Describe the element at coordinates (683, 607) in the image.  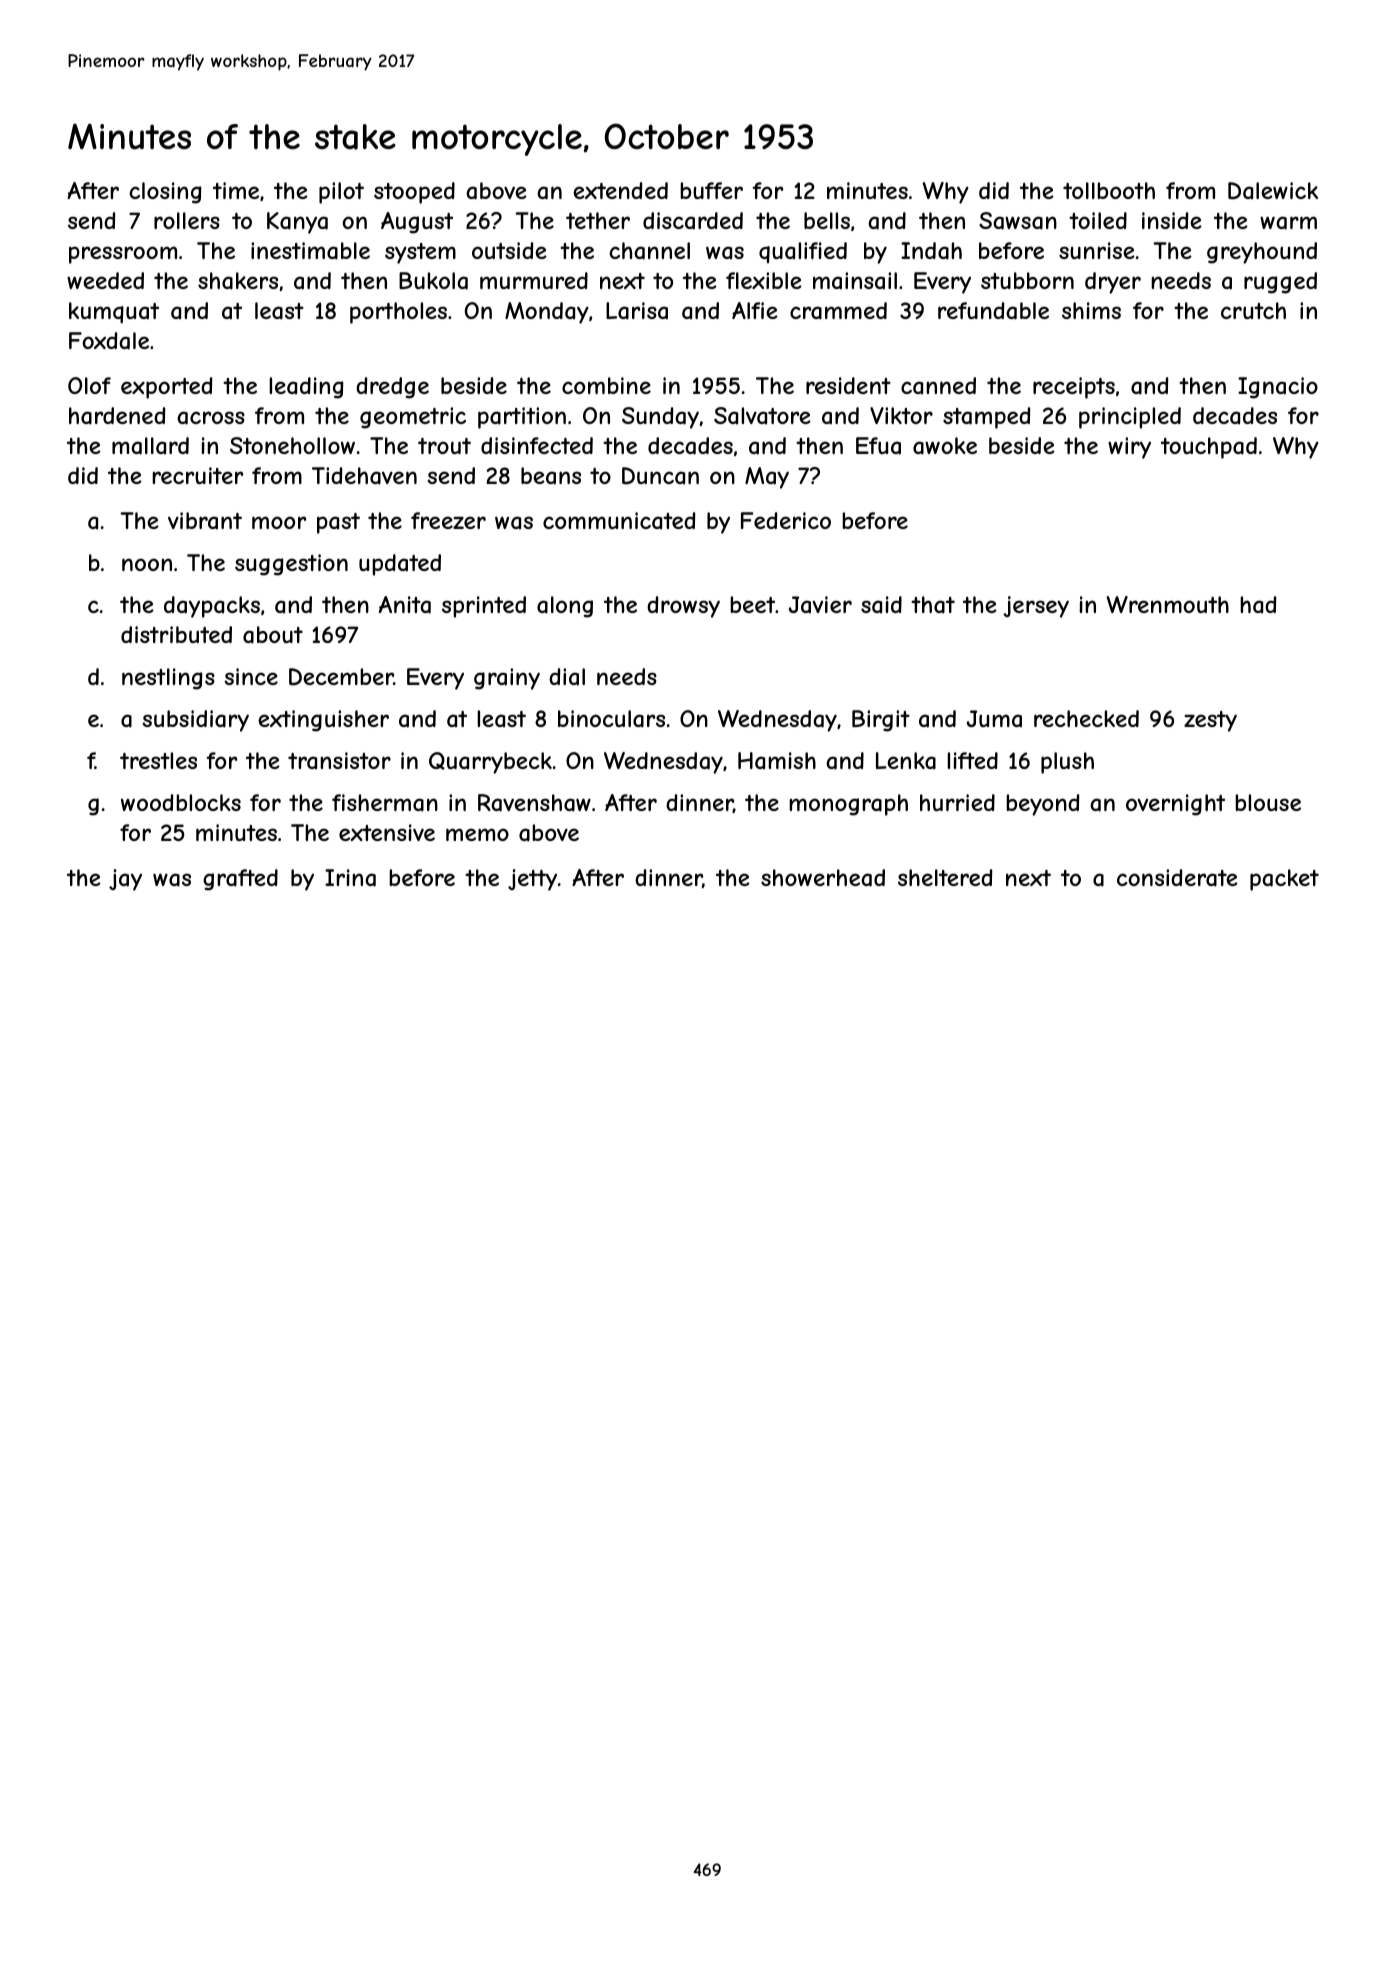
I see `drowsy` at that location.
